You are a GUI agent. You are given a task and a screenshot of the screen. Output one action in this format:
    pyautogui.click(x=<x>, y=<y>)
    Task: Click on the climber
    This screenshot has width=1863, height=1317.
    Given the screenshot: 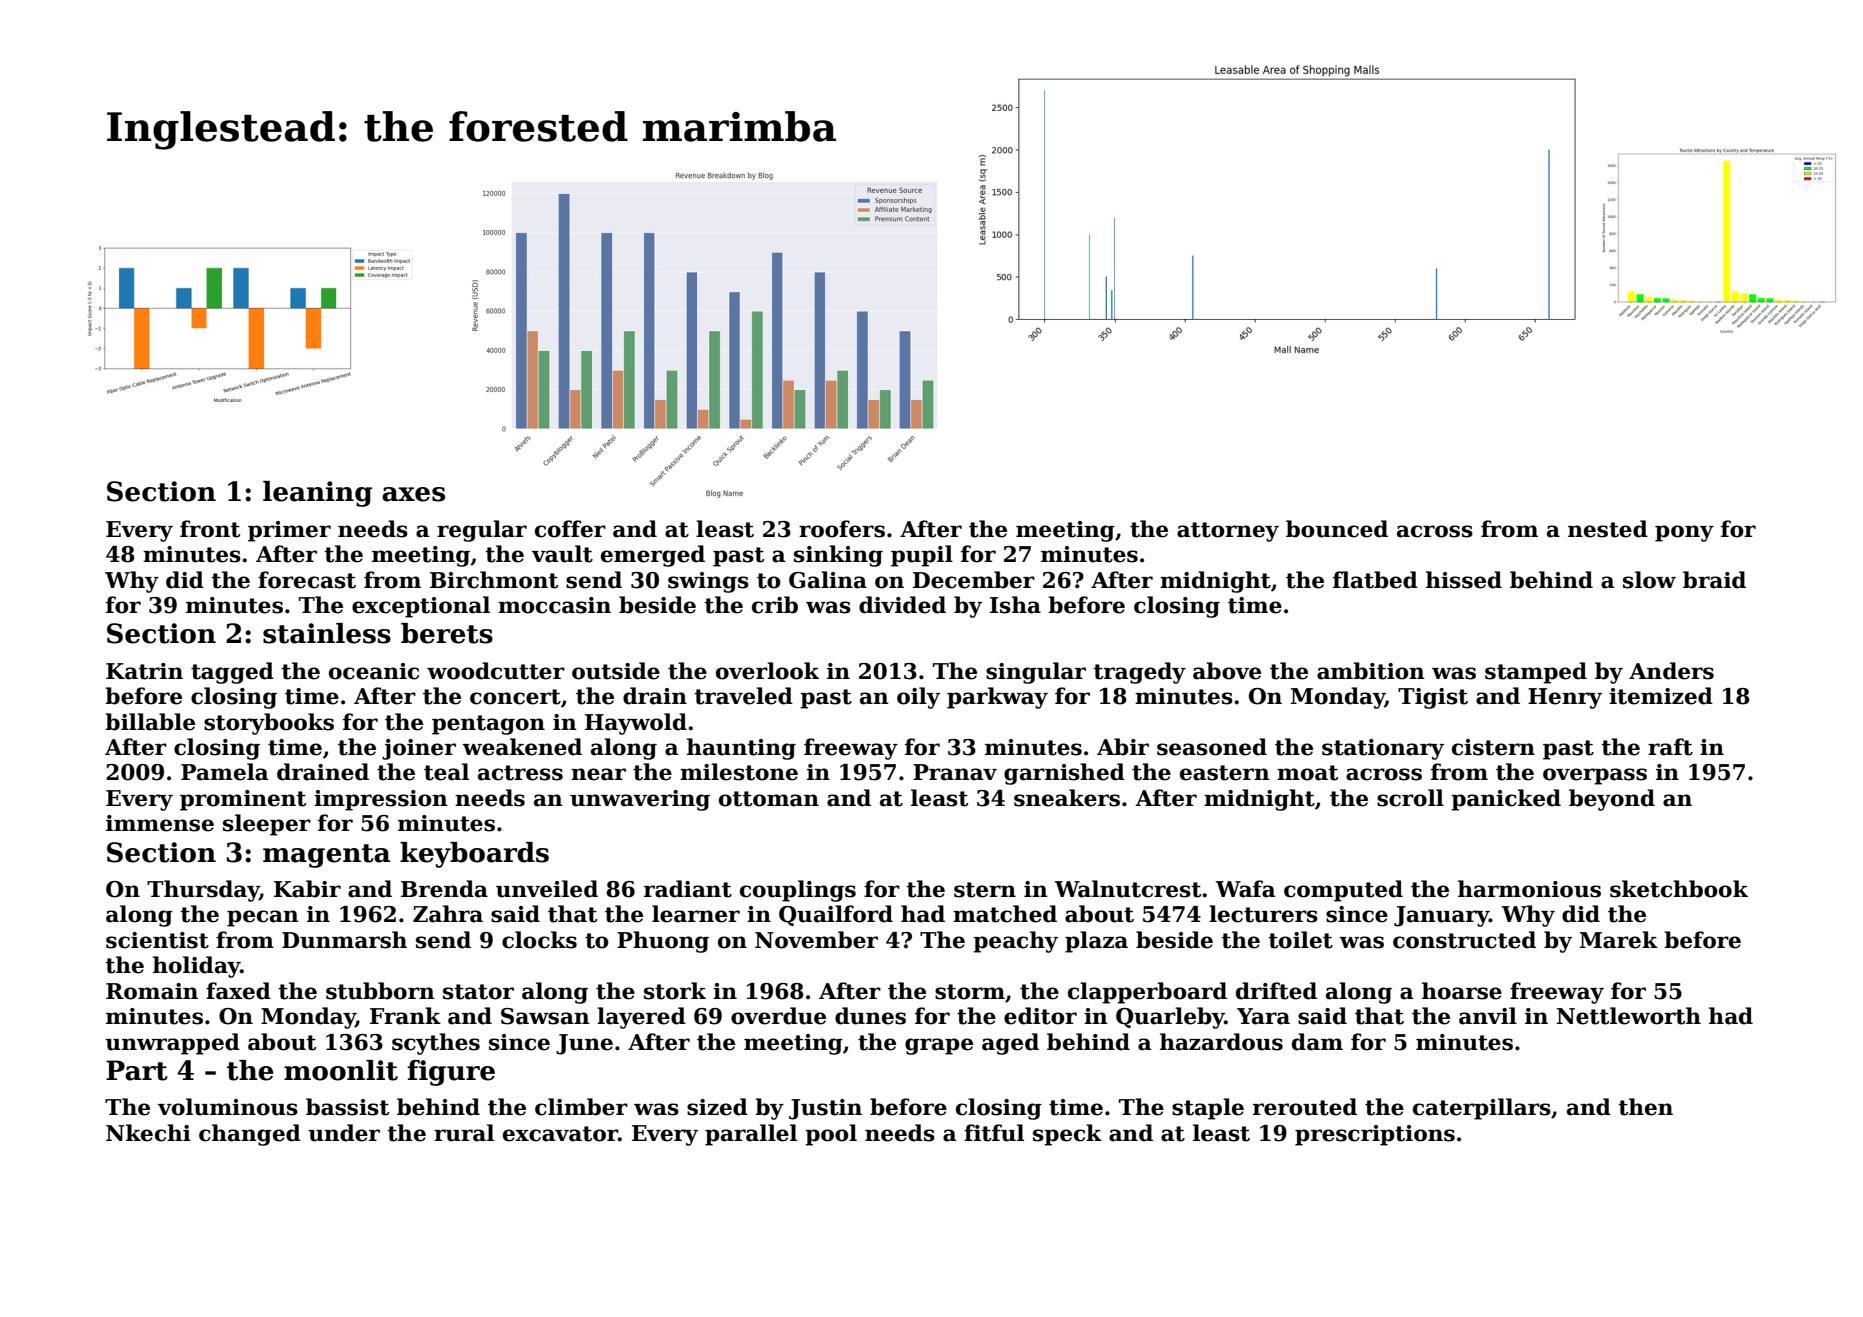 What is the action you would take?
    pyautogui.click(x=581, y=1107)
